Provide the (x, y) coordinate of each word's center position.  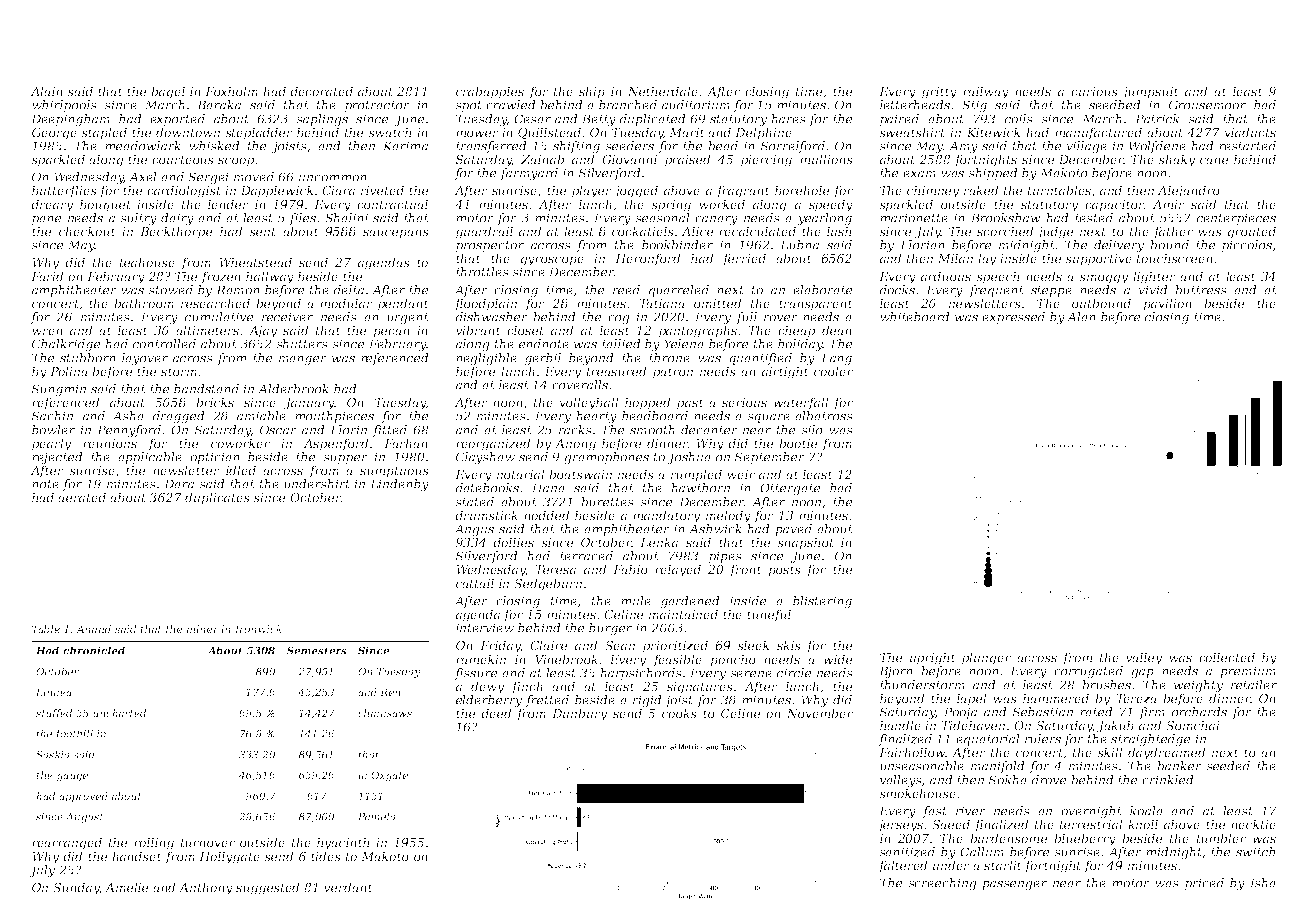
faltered (903, 866)
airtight (785, 372)
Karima (405, 146)
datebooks (487, 488)
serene (751, 674)
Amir (1168, 204)
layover (145, 359)
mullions (826, 159)
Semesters (316, 651)
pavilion (1167, 304)
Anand (93, 629)
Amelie (126, 887)
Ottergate (790, 489)
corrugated (1088, 672)
